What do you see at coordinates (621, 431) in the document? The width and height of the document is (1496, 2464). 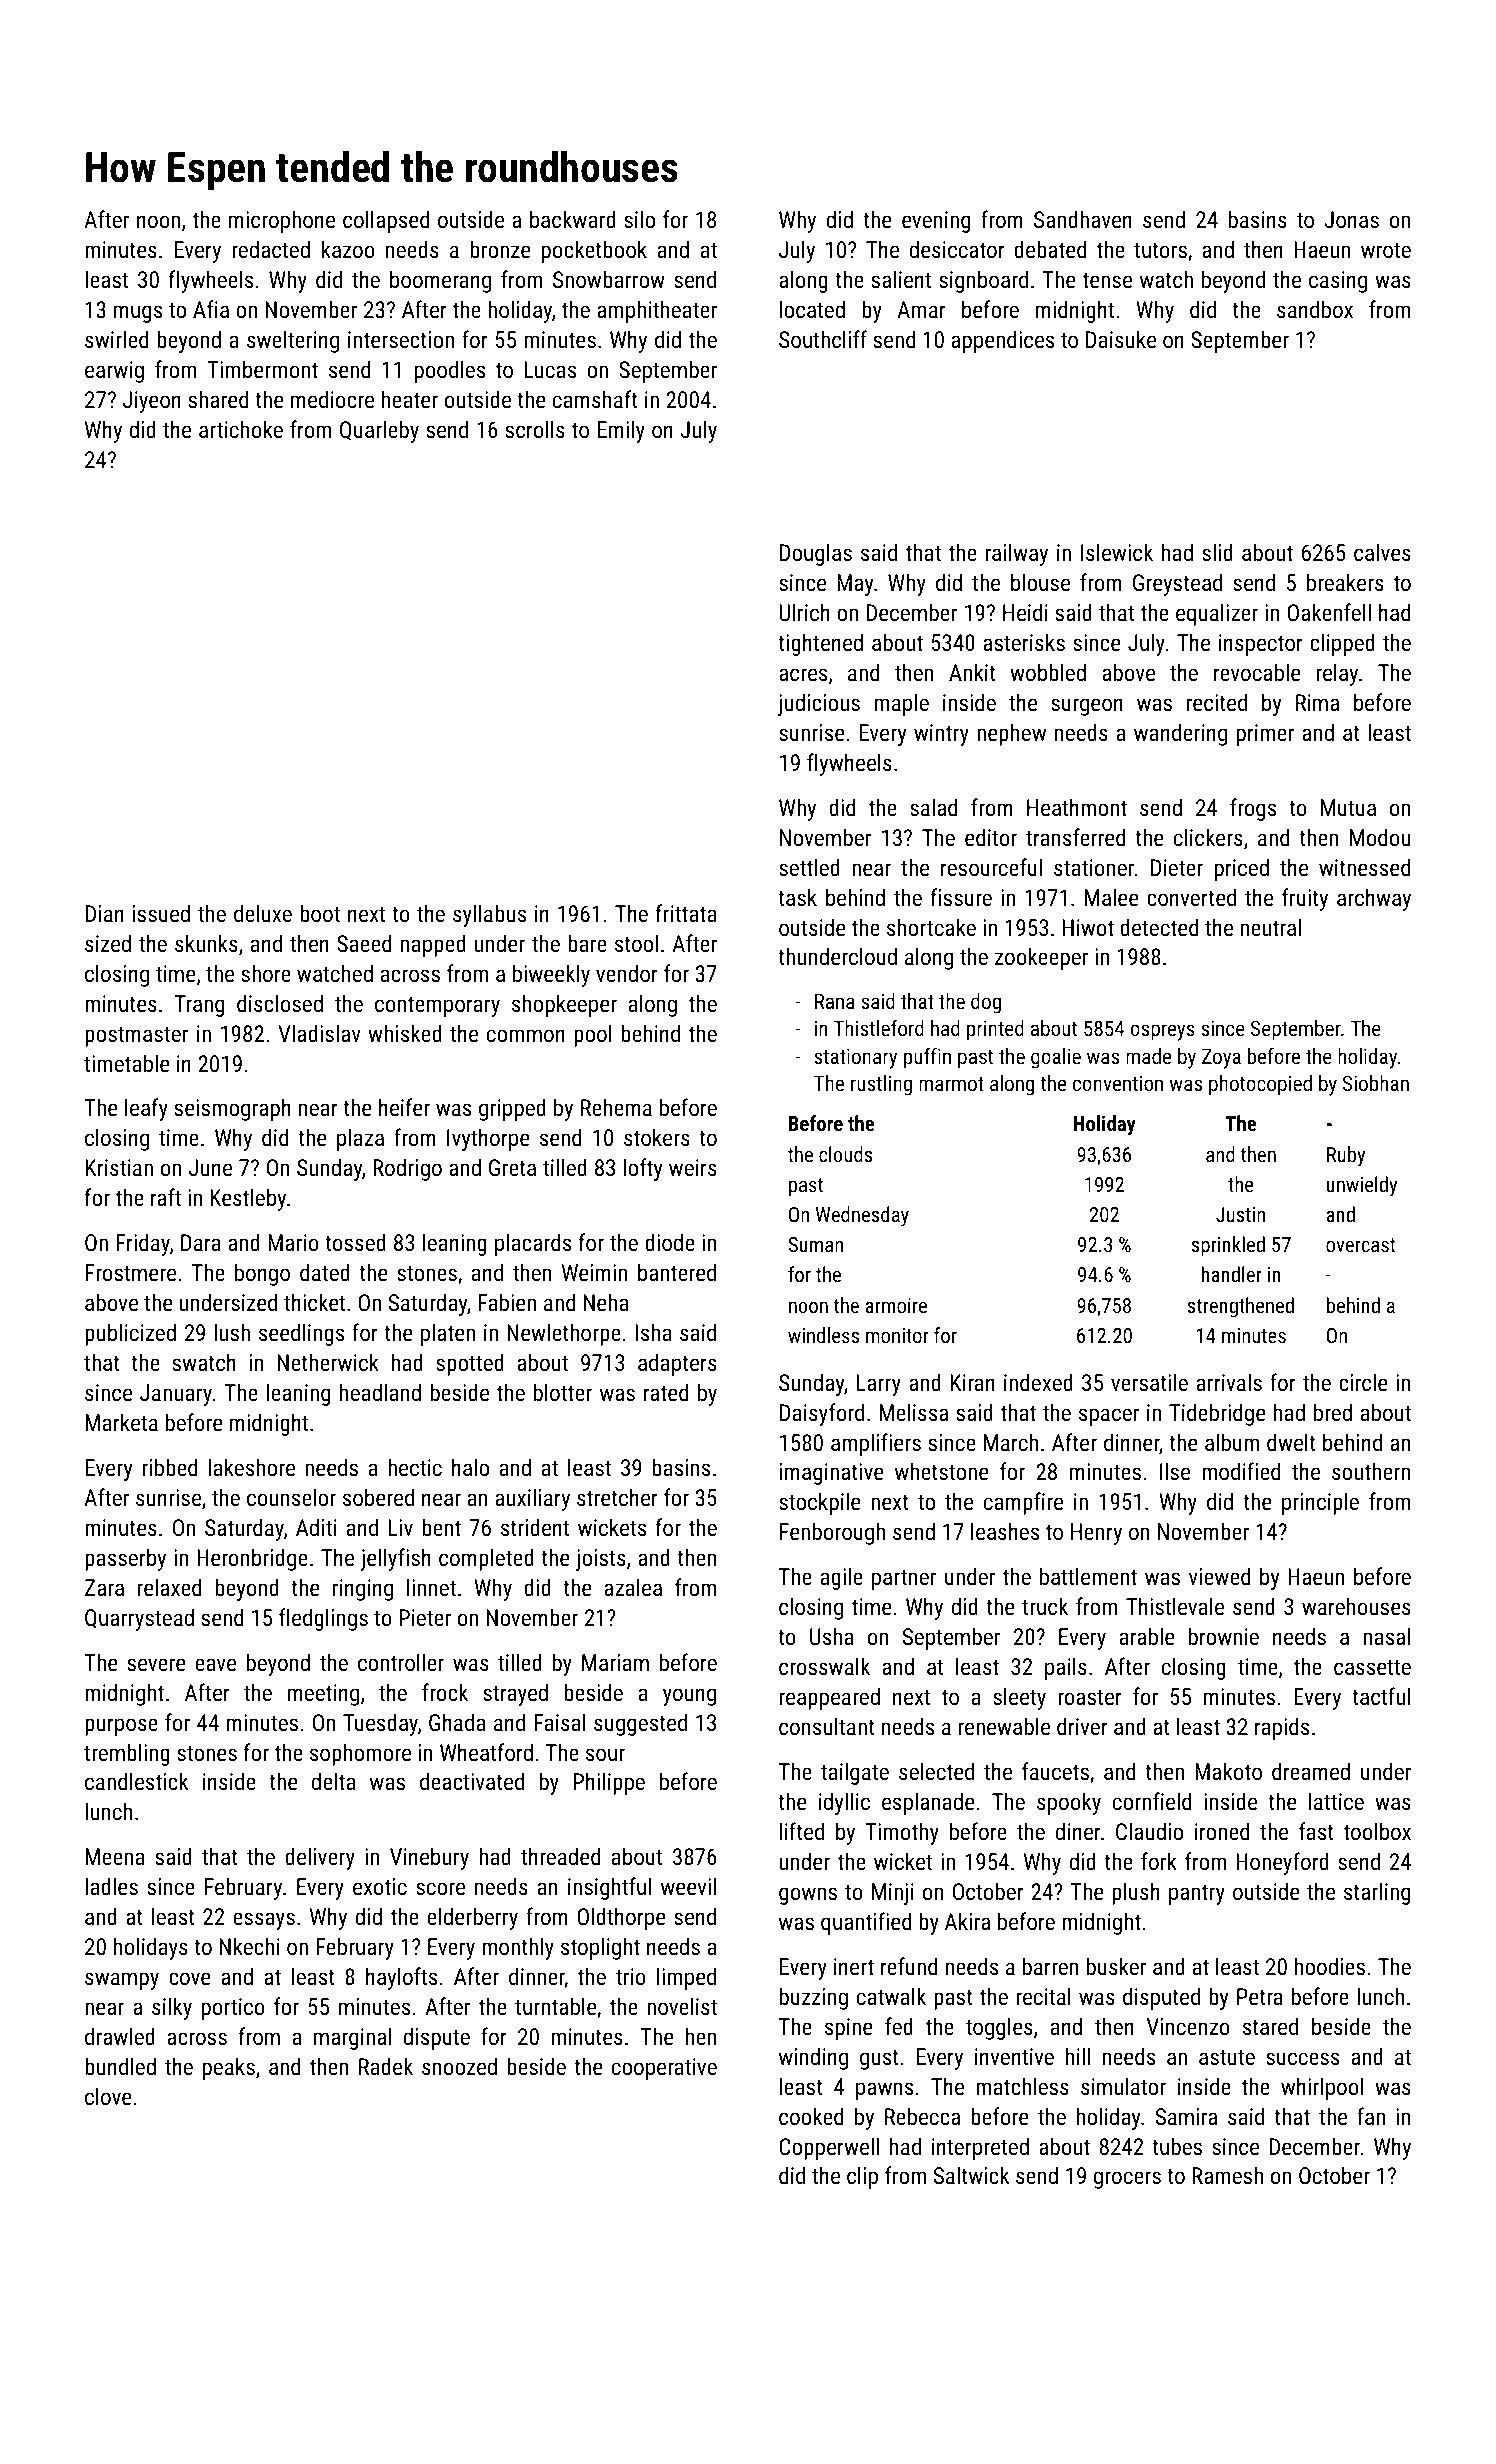 I see `Emily` at bounding box center [621, 431].
